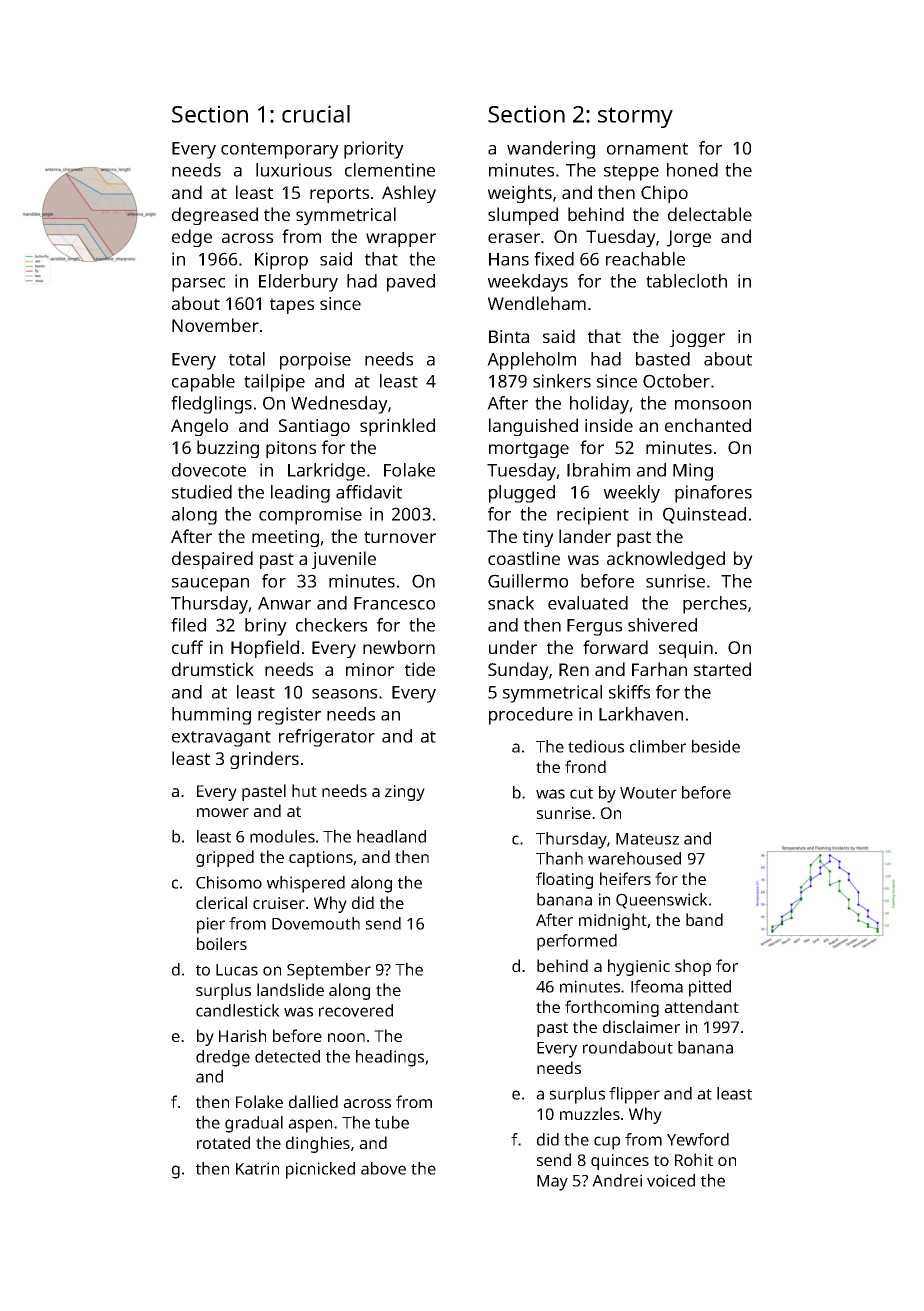 The image size is (924, 1311). Describe the element at coordinates (374, 150) in the page. I see `priority` at that location.
